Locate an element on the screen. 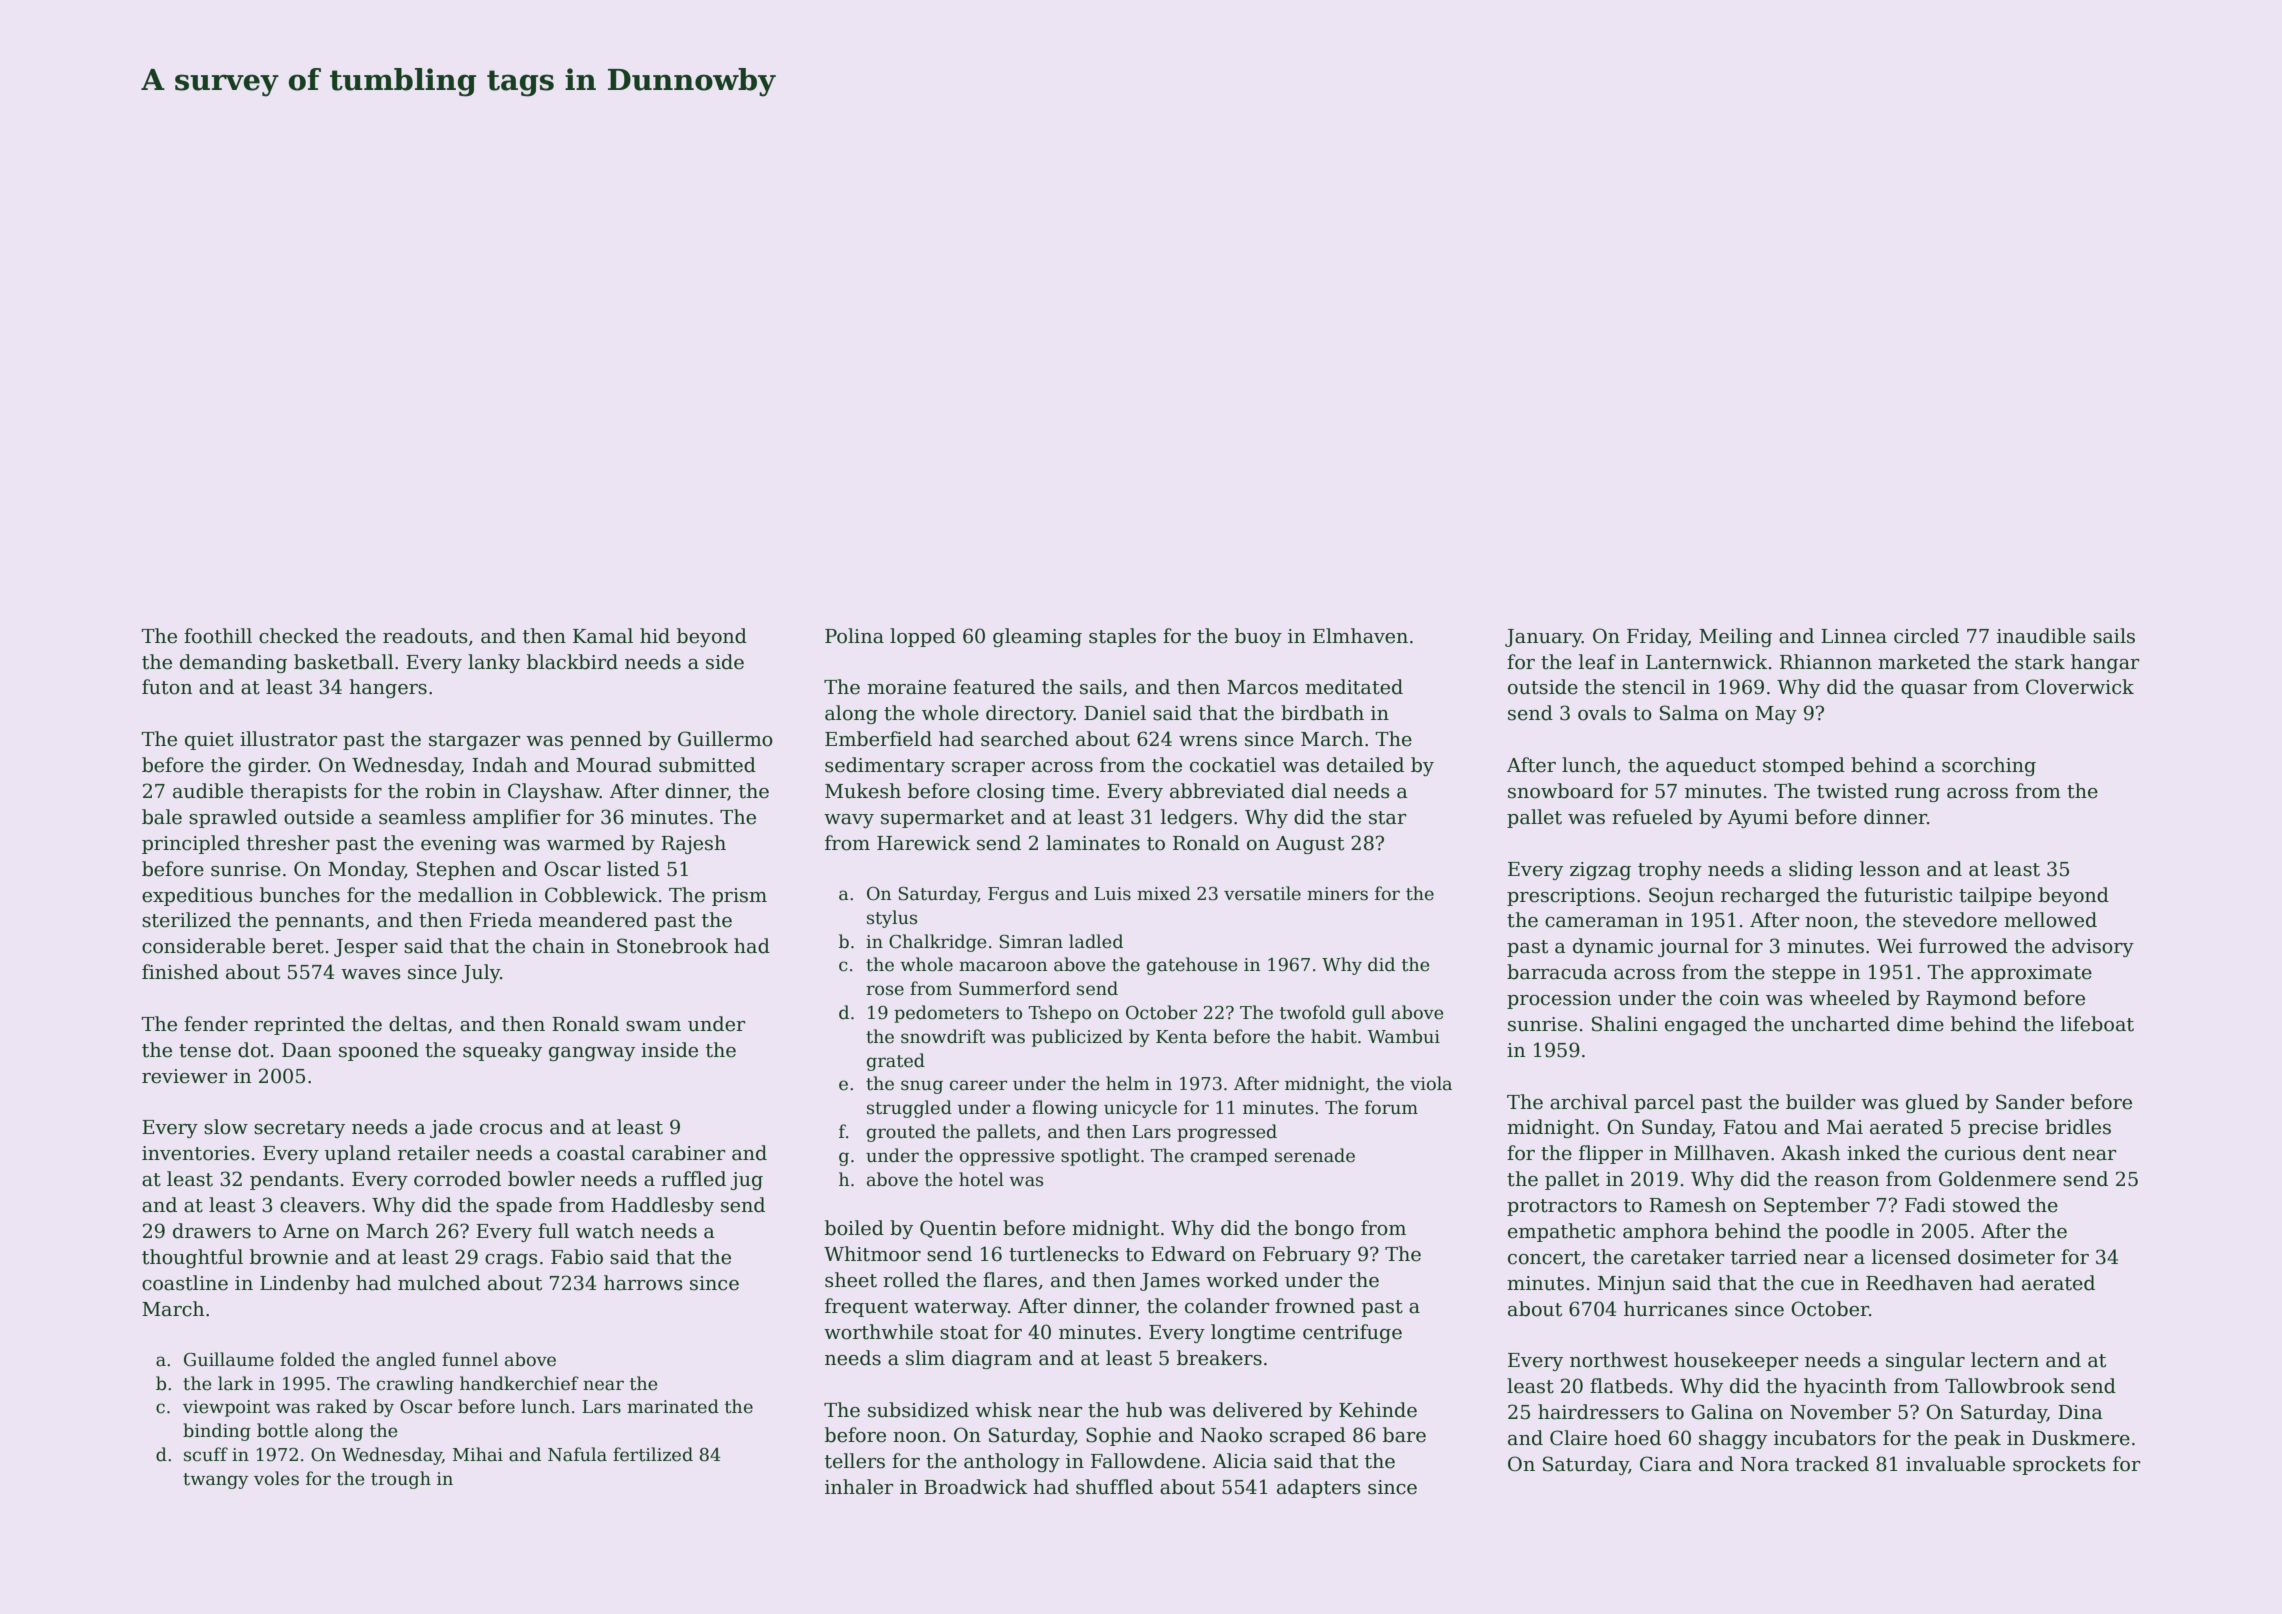 This screenshot has height=1614, width=2282. builder is located at coordinates (1821, 1102).
